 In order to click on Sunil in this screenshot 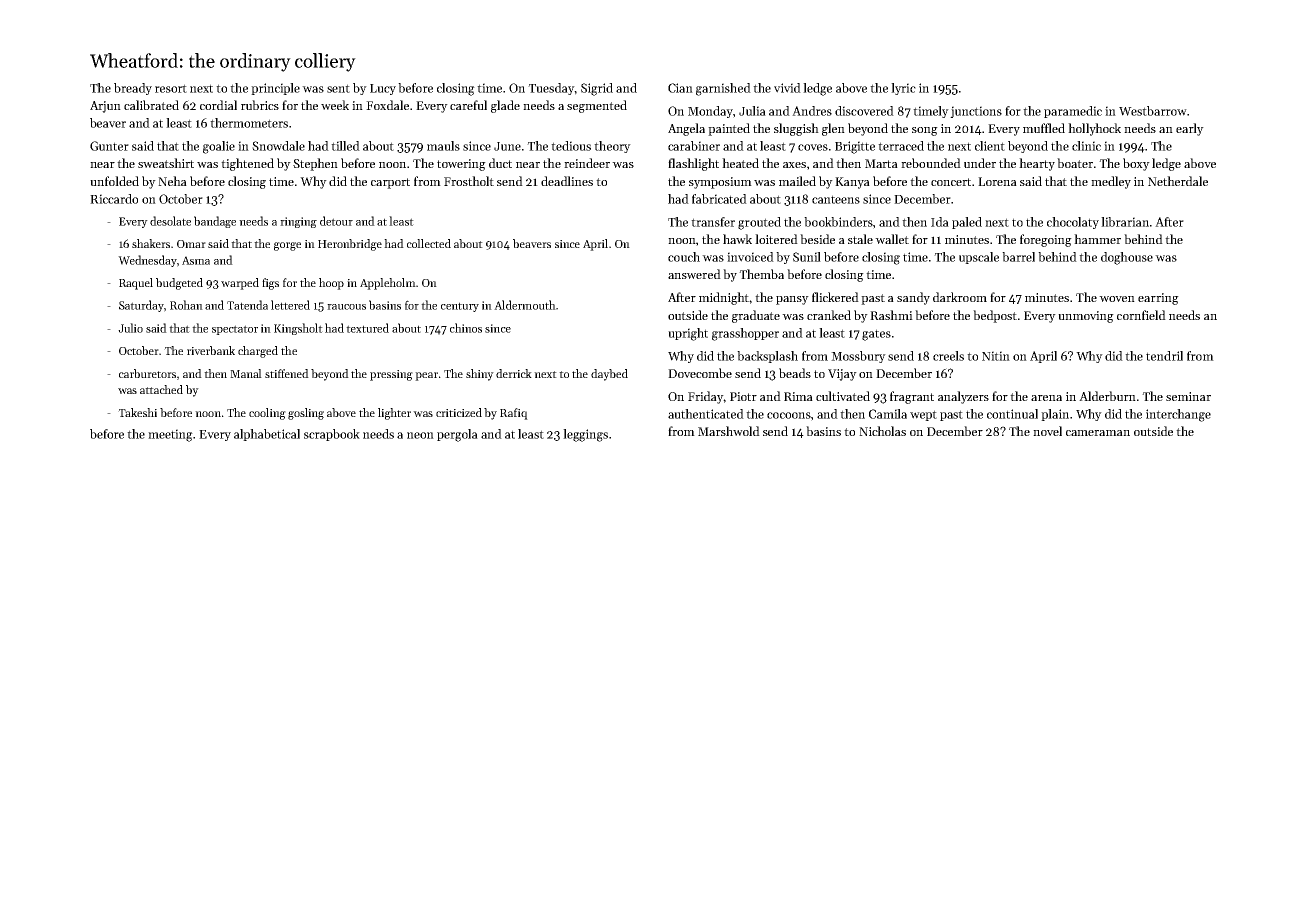, I will do `click(807, 257)`.
